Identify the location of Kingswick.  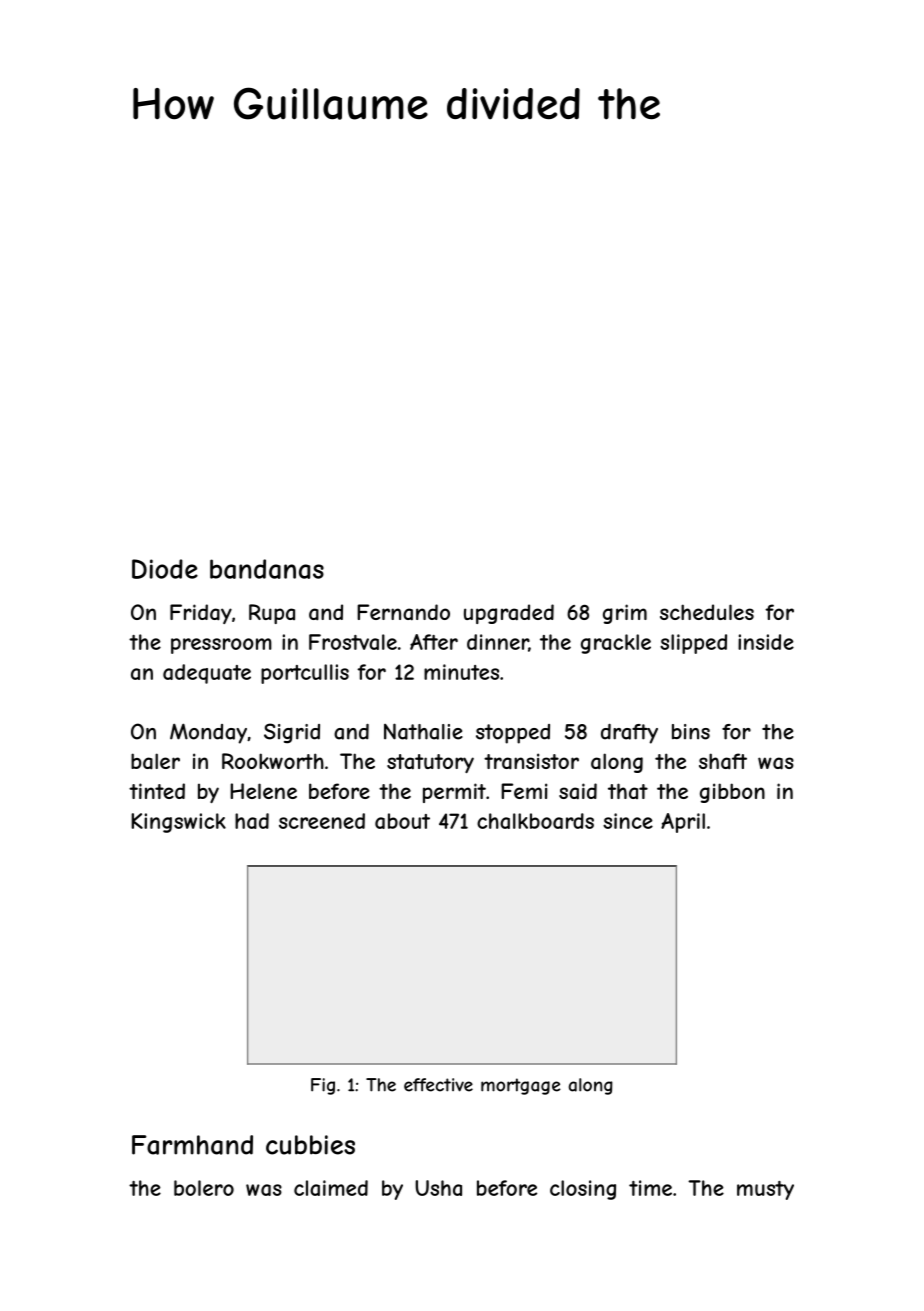
(178, 823).
